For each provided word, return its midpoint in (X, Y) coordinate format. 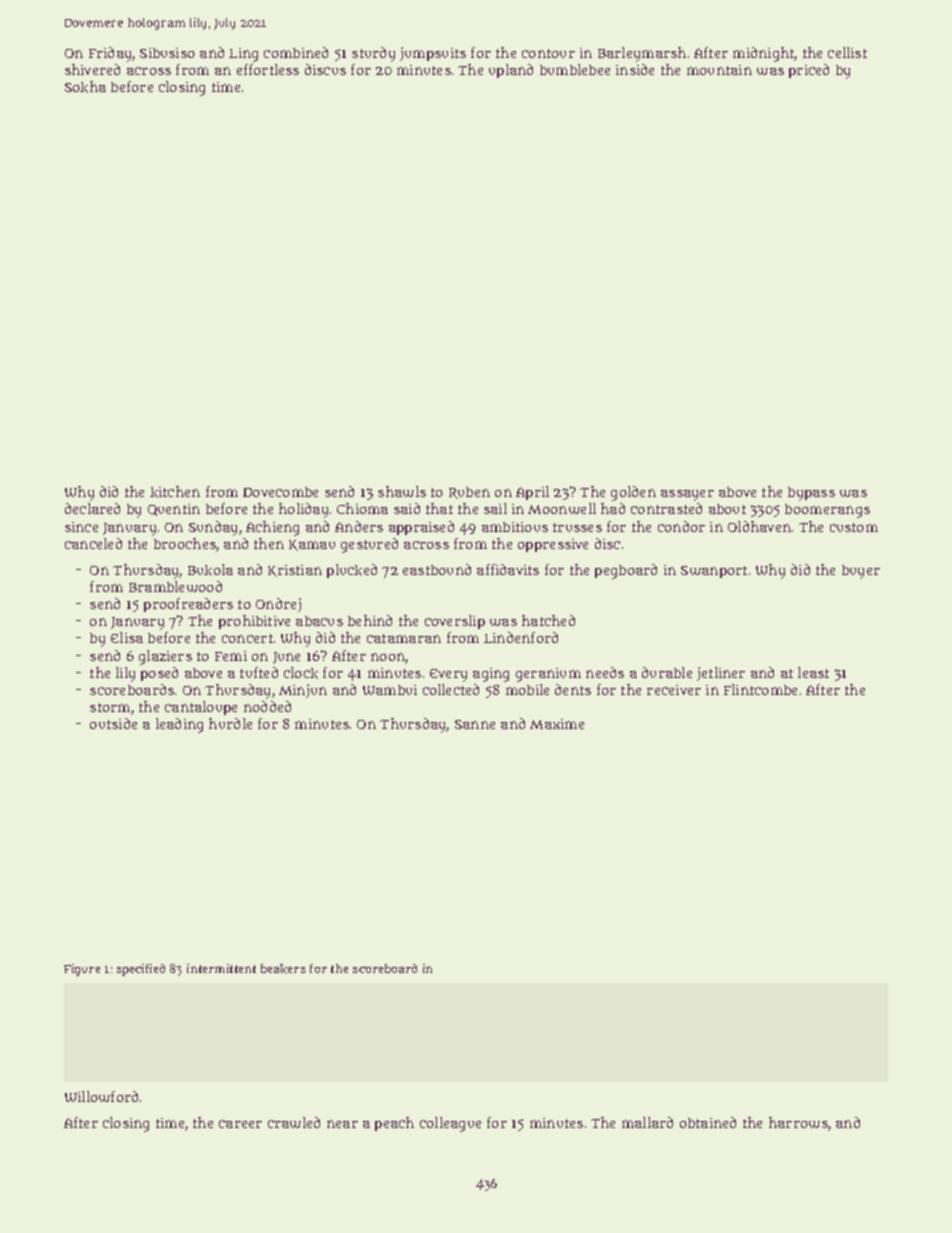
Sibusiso (167, 53)
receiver (674, 690)
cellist (847, 52)
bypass (811, 494)
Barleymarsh (642, 54)
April (532, 493)
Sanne (475, 724)
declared (92, 508)
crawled (294, 1122)
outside (113, 723)
